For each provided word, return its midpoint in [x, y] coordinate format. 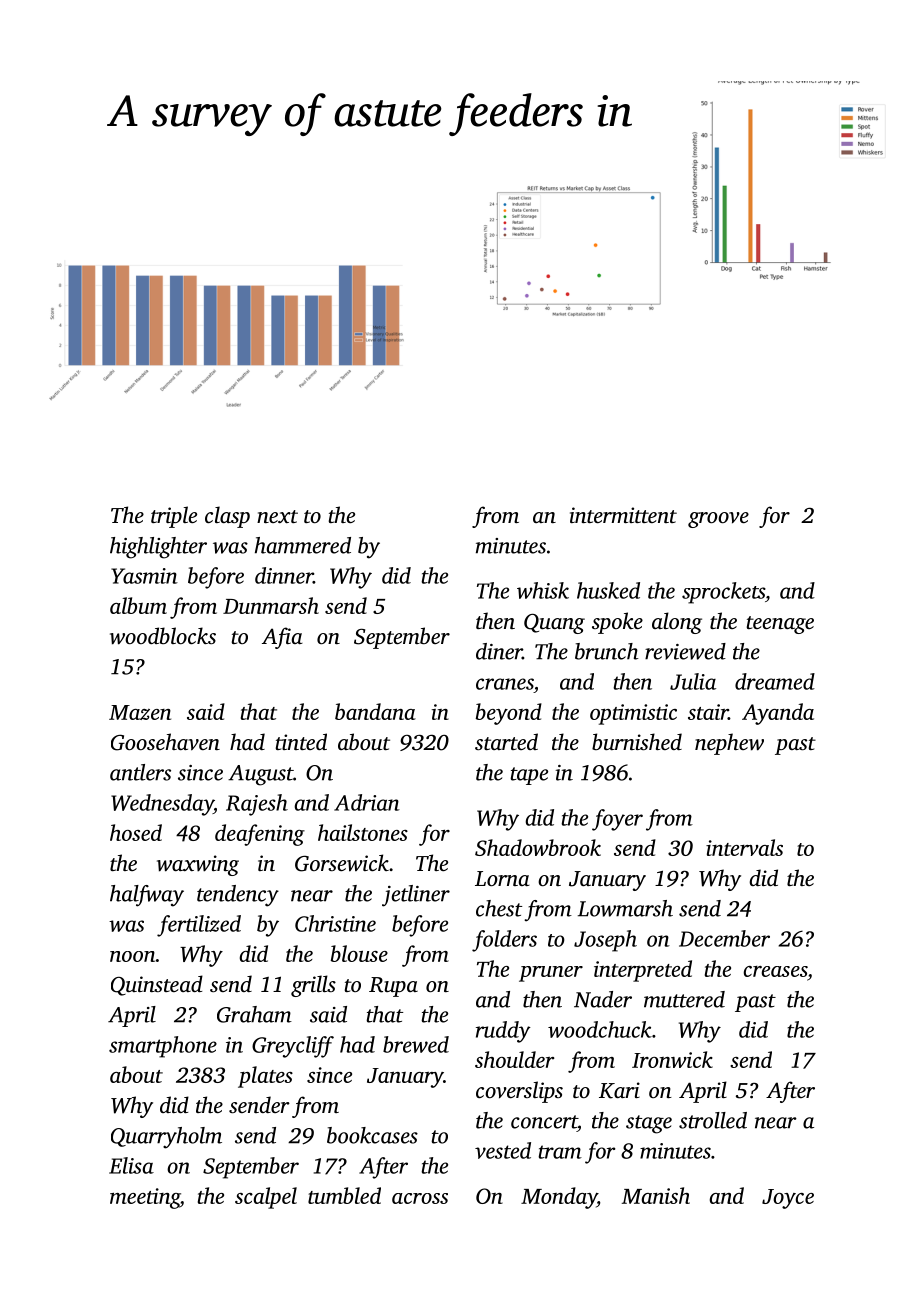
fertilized [199, 926]
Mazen [140, 712]
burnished [637, 741]
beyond [508, 714]
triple [174, 517]
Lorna [502, 878]
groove [718, 520]
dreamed [775, 681]
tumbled [344, 1195]
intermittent [623, 515]
